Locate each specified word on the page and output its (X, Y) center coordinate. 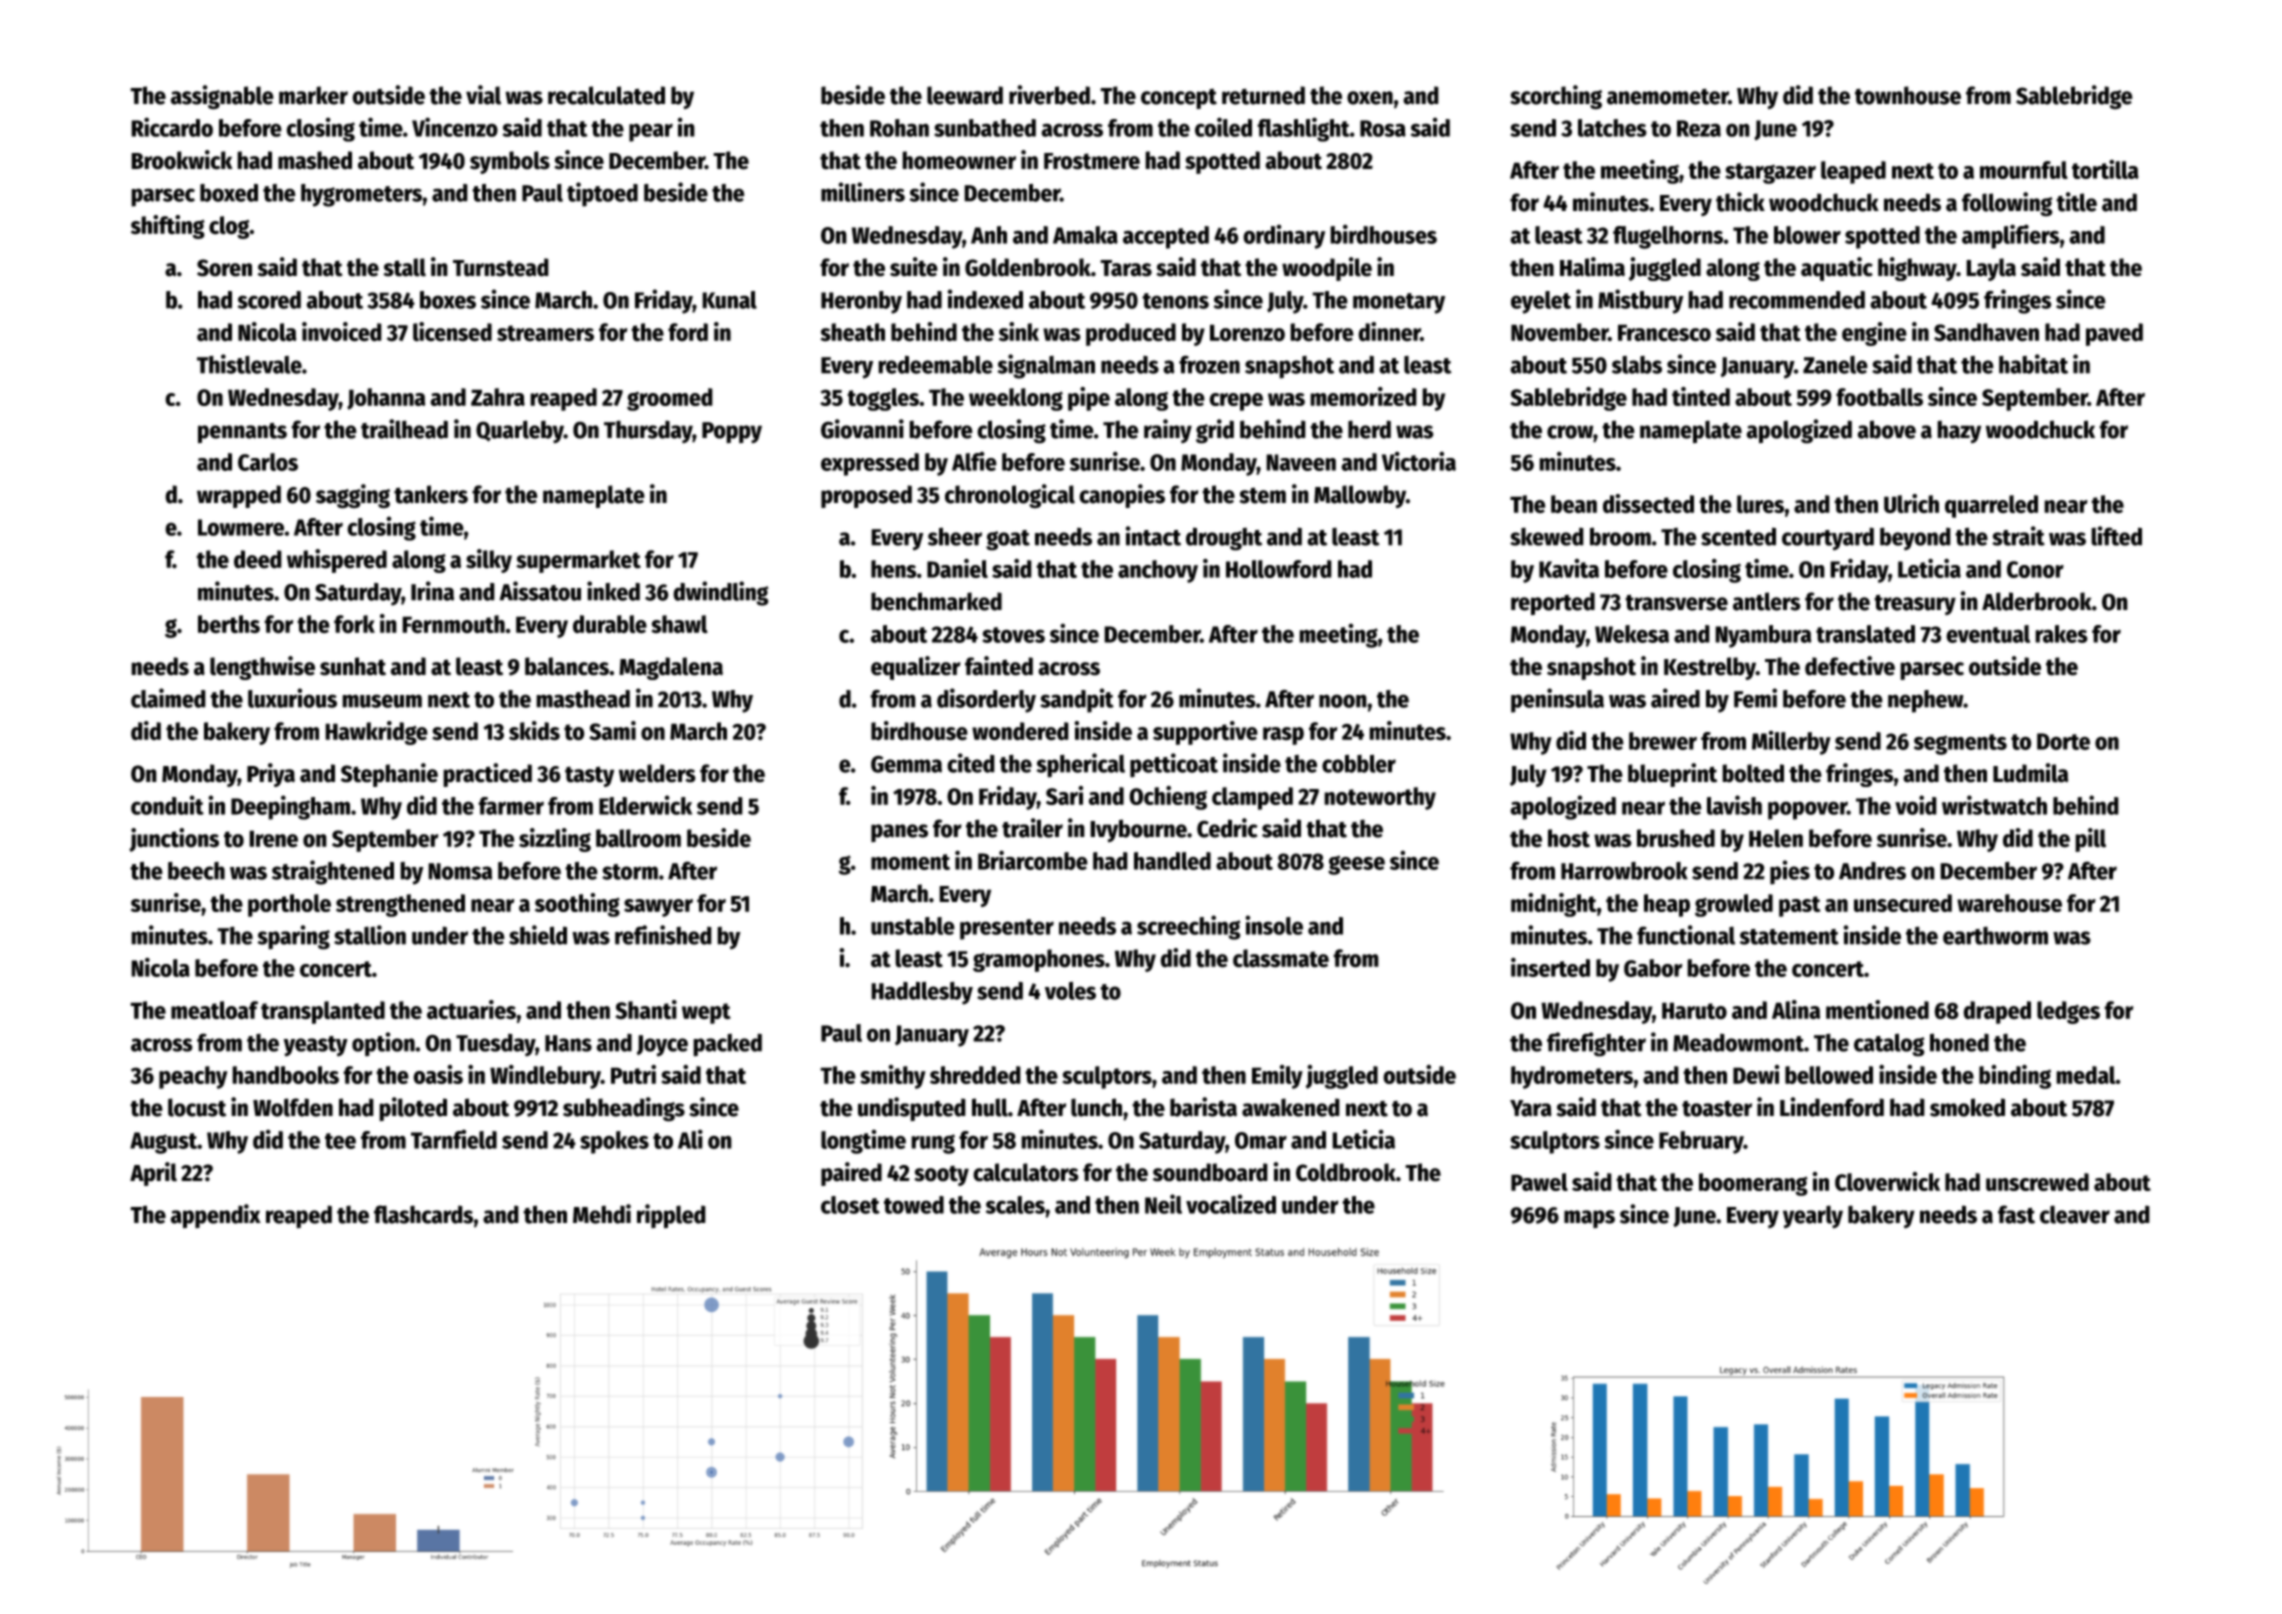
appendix (216, 1216)
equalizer (916, 668)
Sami (612, 731)
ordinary (1284, 236)
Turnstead (501, 267)
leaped (1853, 172)
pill (2090, 840)
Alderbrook (2037, 601)
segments (1960, 744)
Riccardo (172, 127)
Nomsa (460, 871)
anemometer (1667, 96)
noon (1343, 701)
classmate (1281, 958)
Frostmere (1092, 161)
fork (354, 624)
